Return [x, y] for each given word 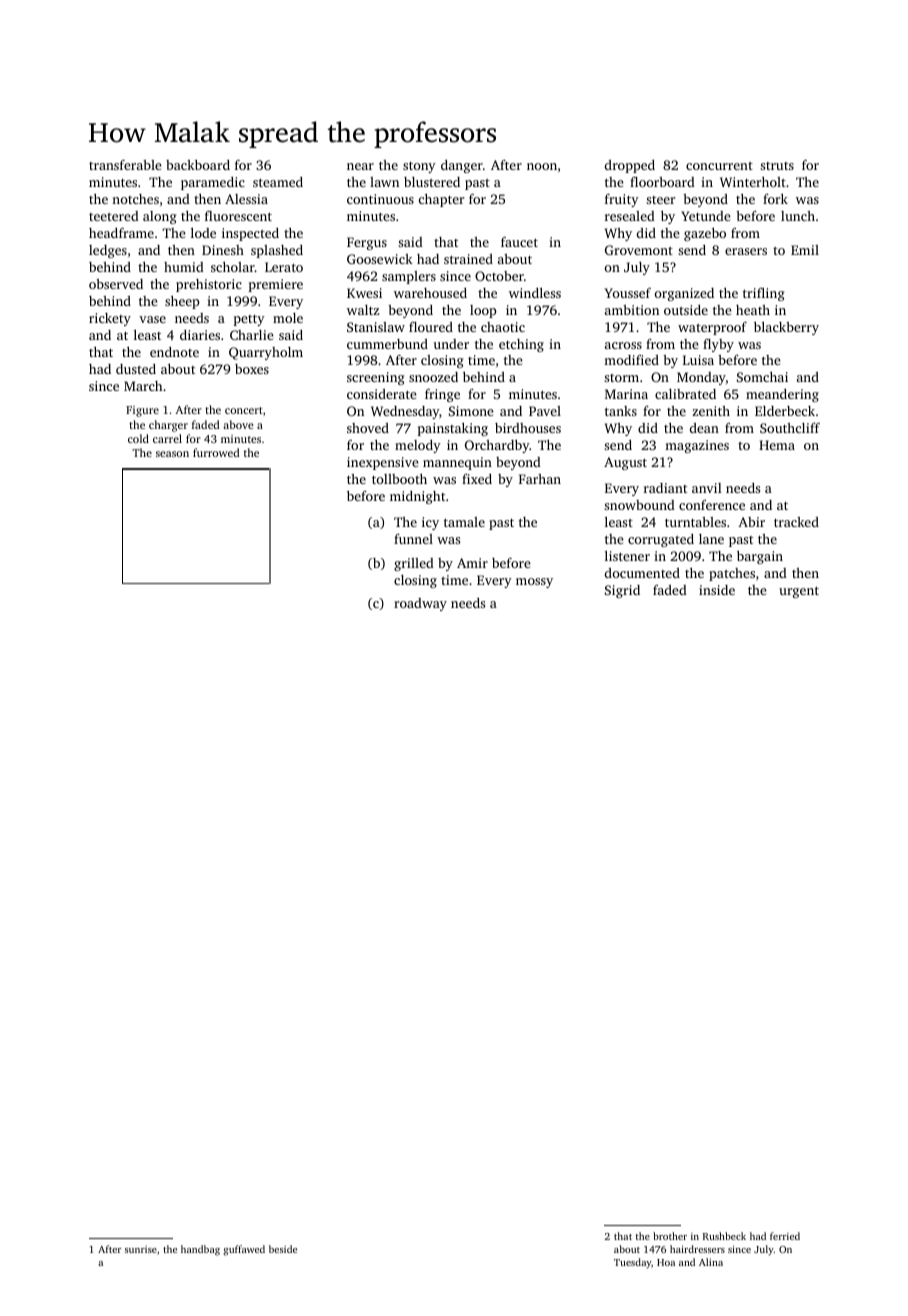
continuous [380, 199]
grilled [414, 564]
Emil [805, 250]
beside [283, 1249]
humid [184, 267]
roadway [420, 604]
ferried [785, 1236]
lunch [798, 216]
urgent [799, 592]
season [172, 454]
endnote [174, 352]
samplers [409, 277]
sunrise [141, 1249]
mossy [534, 583]
